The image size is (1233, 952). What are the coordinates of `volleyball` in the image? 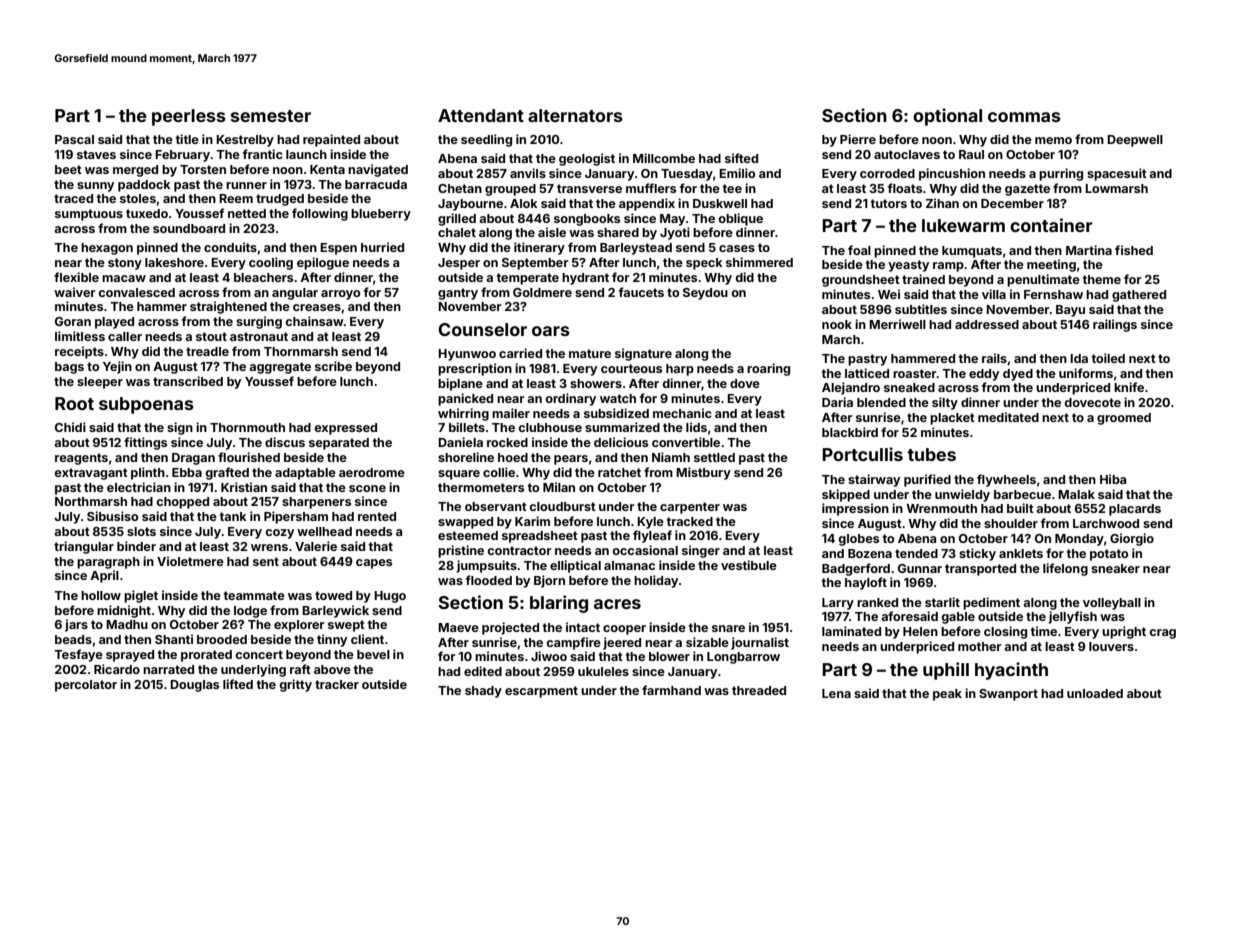 It's located at (1112, 604).
